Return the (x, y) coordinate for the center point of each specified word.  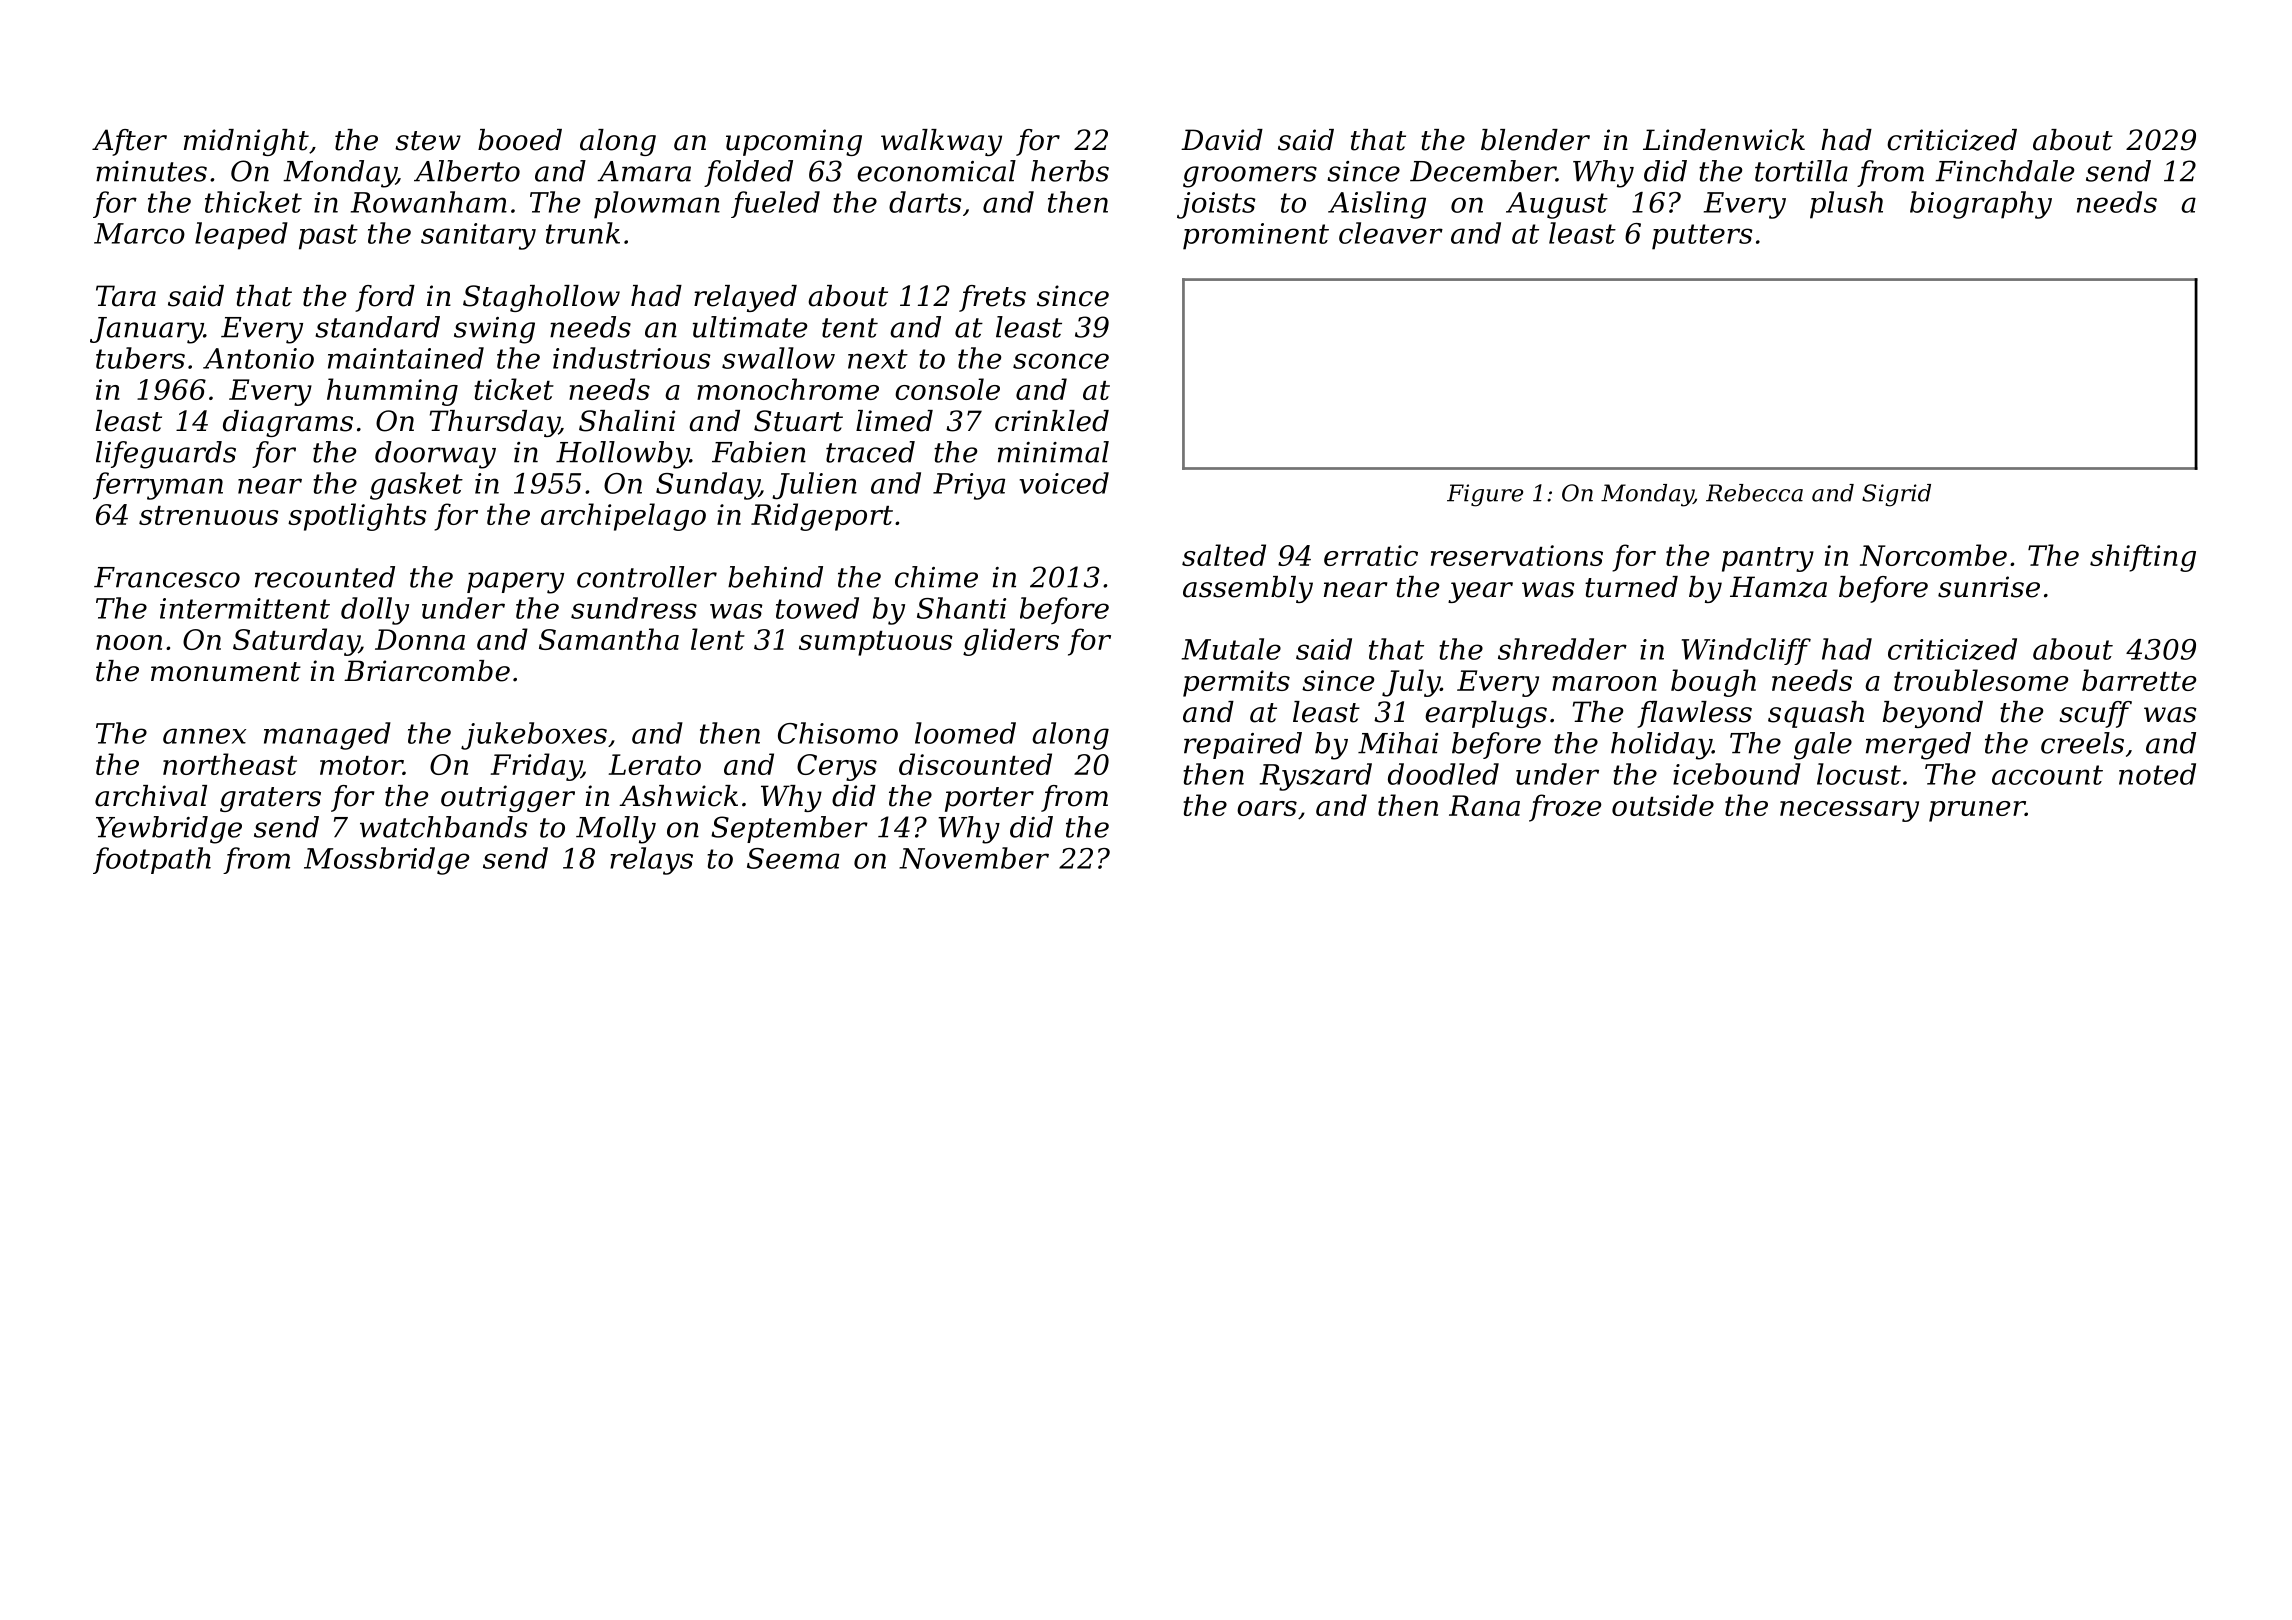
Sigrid (1896, 495)
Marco (139, 233)
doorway (435, 455)
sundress (634, 608)
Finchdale (2004, 171)
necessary (1849, 811)
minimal (1053, 452)
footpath (152, 860)
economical (936, 171)
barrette (2139, 680)
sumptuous (876, 643)
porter (989, 799)
